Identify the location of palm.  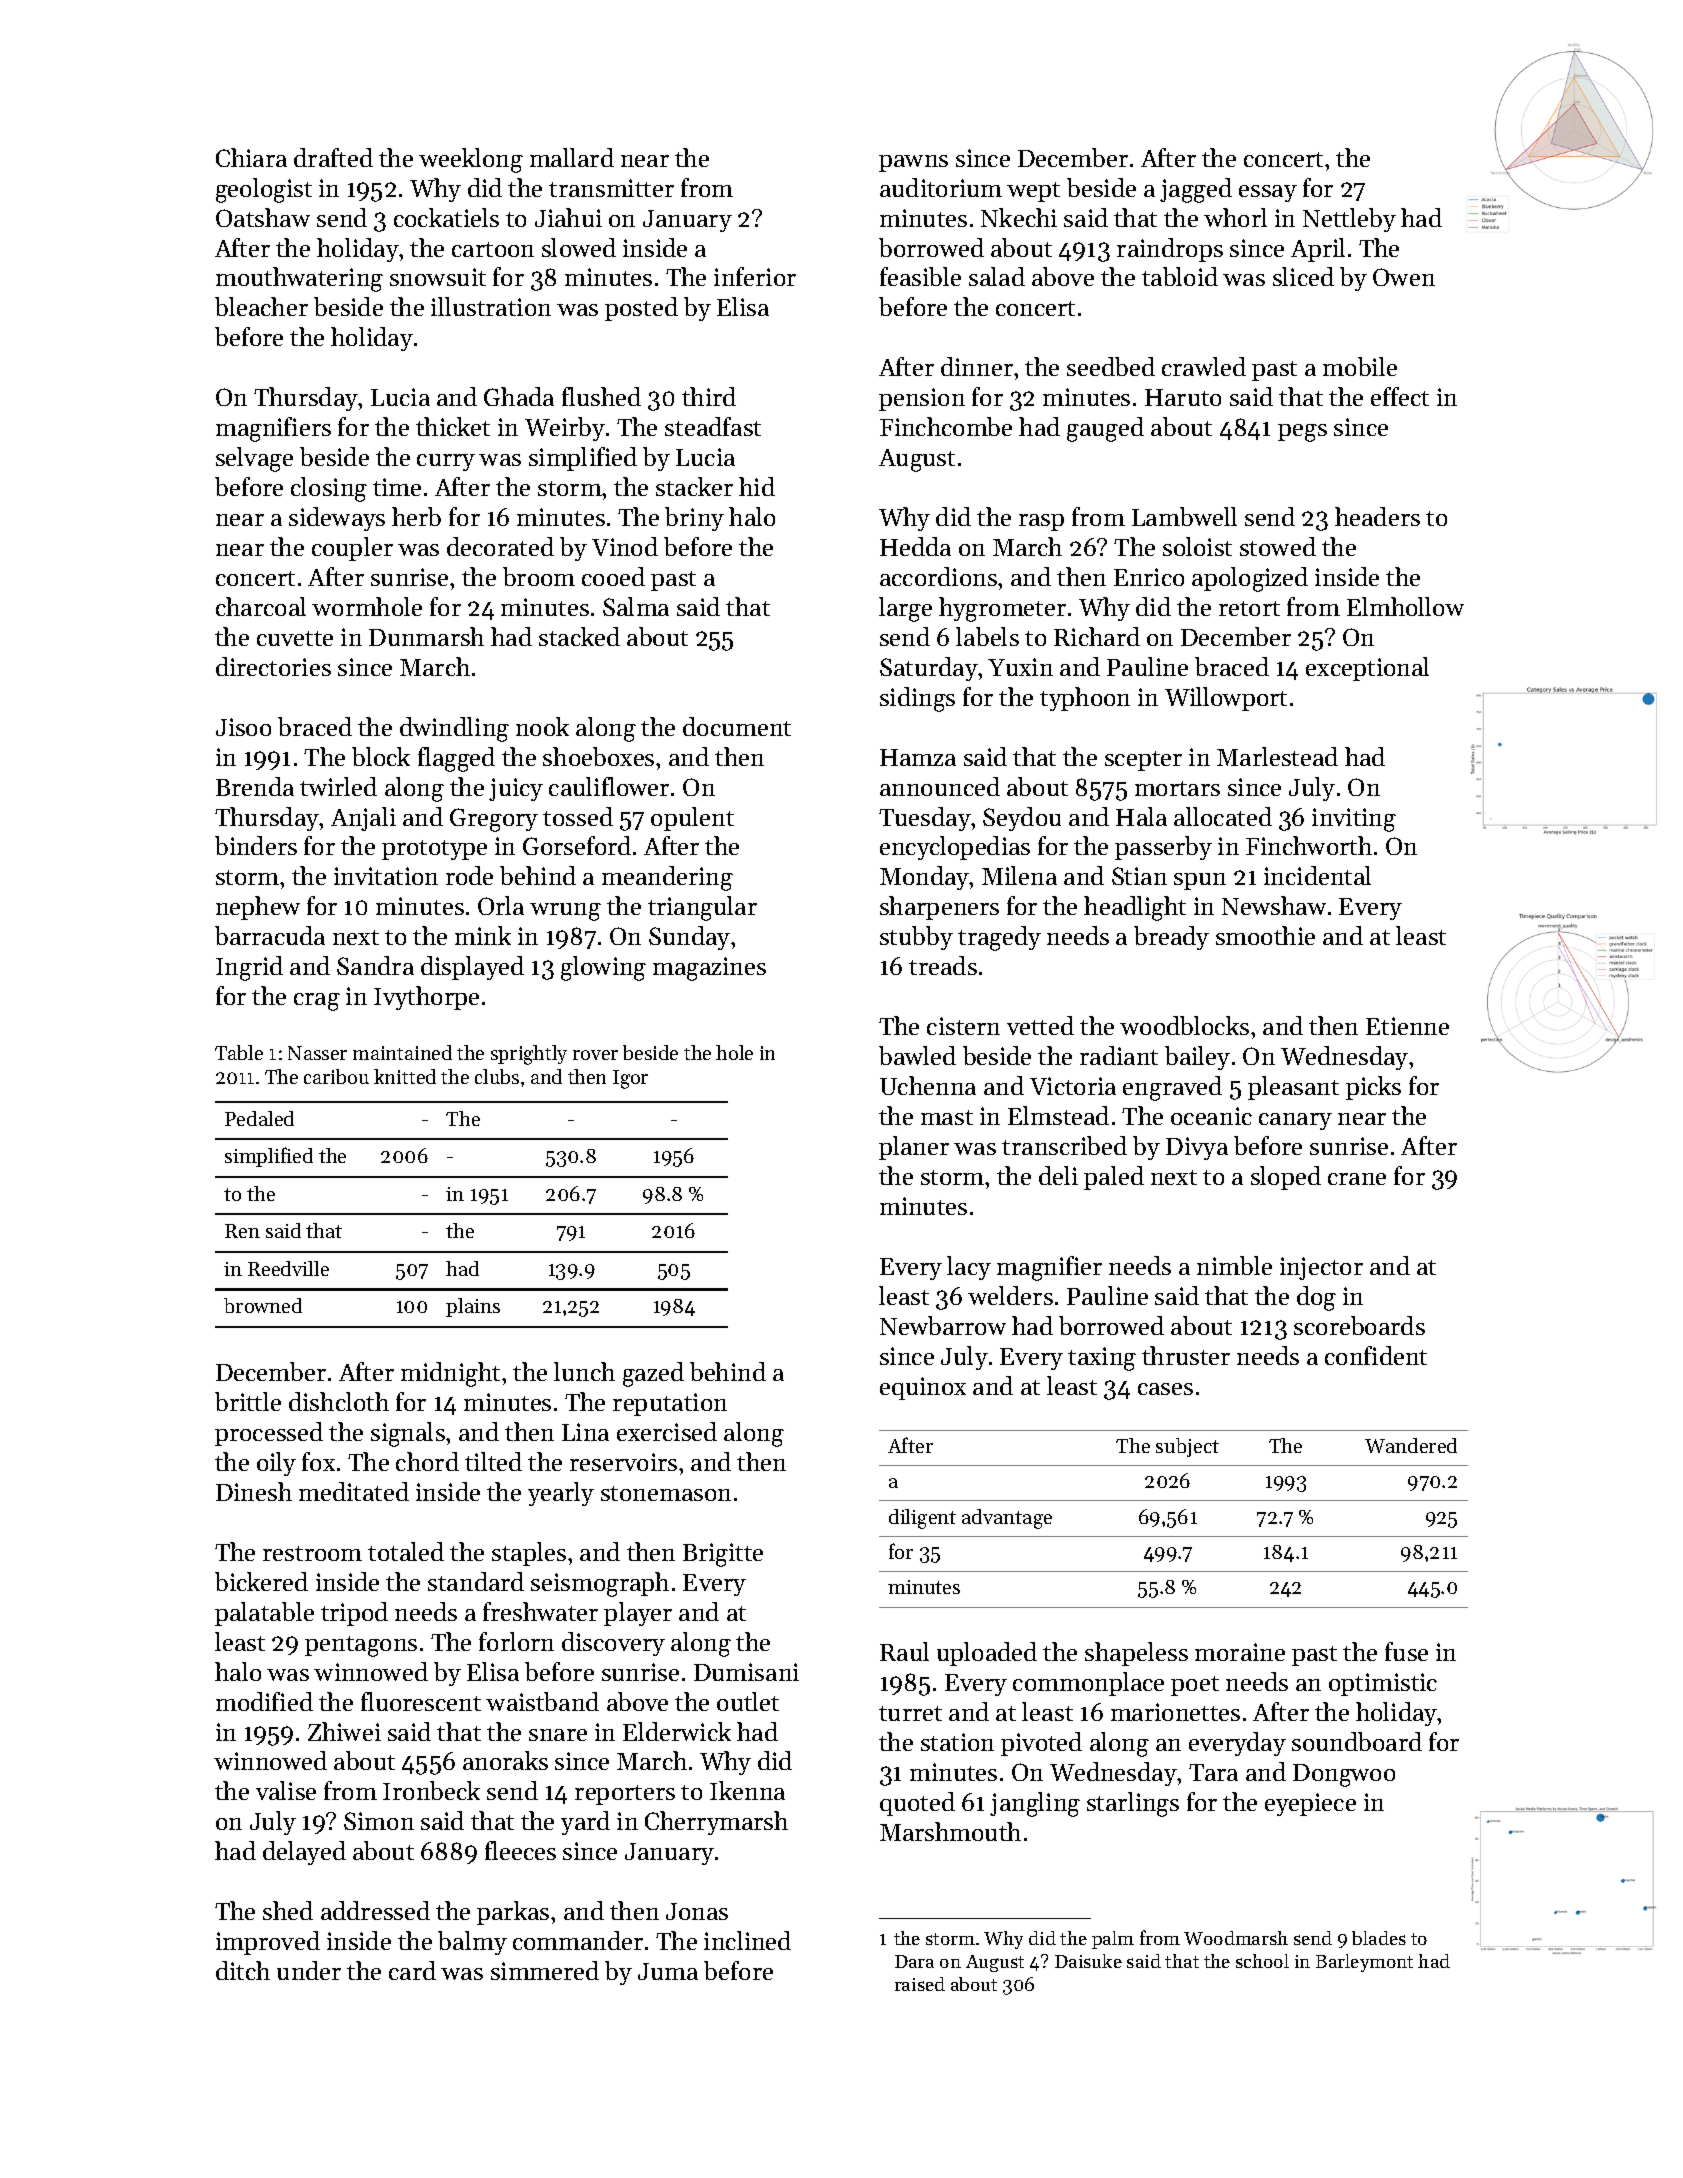
(1113, 1940).
